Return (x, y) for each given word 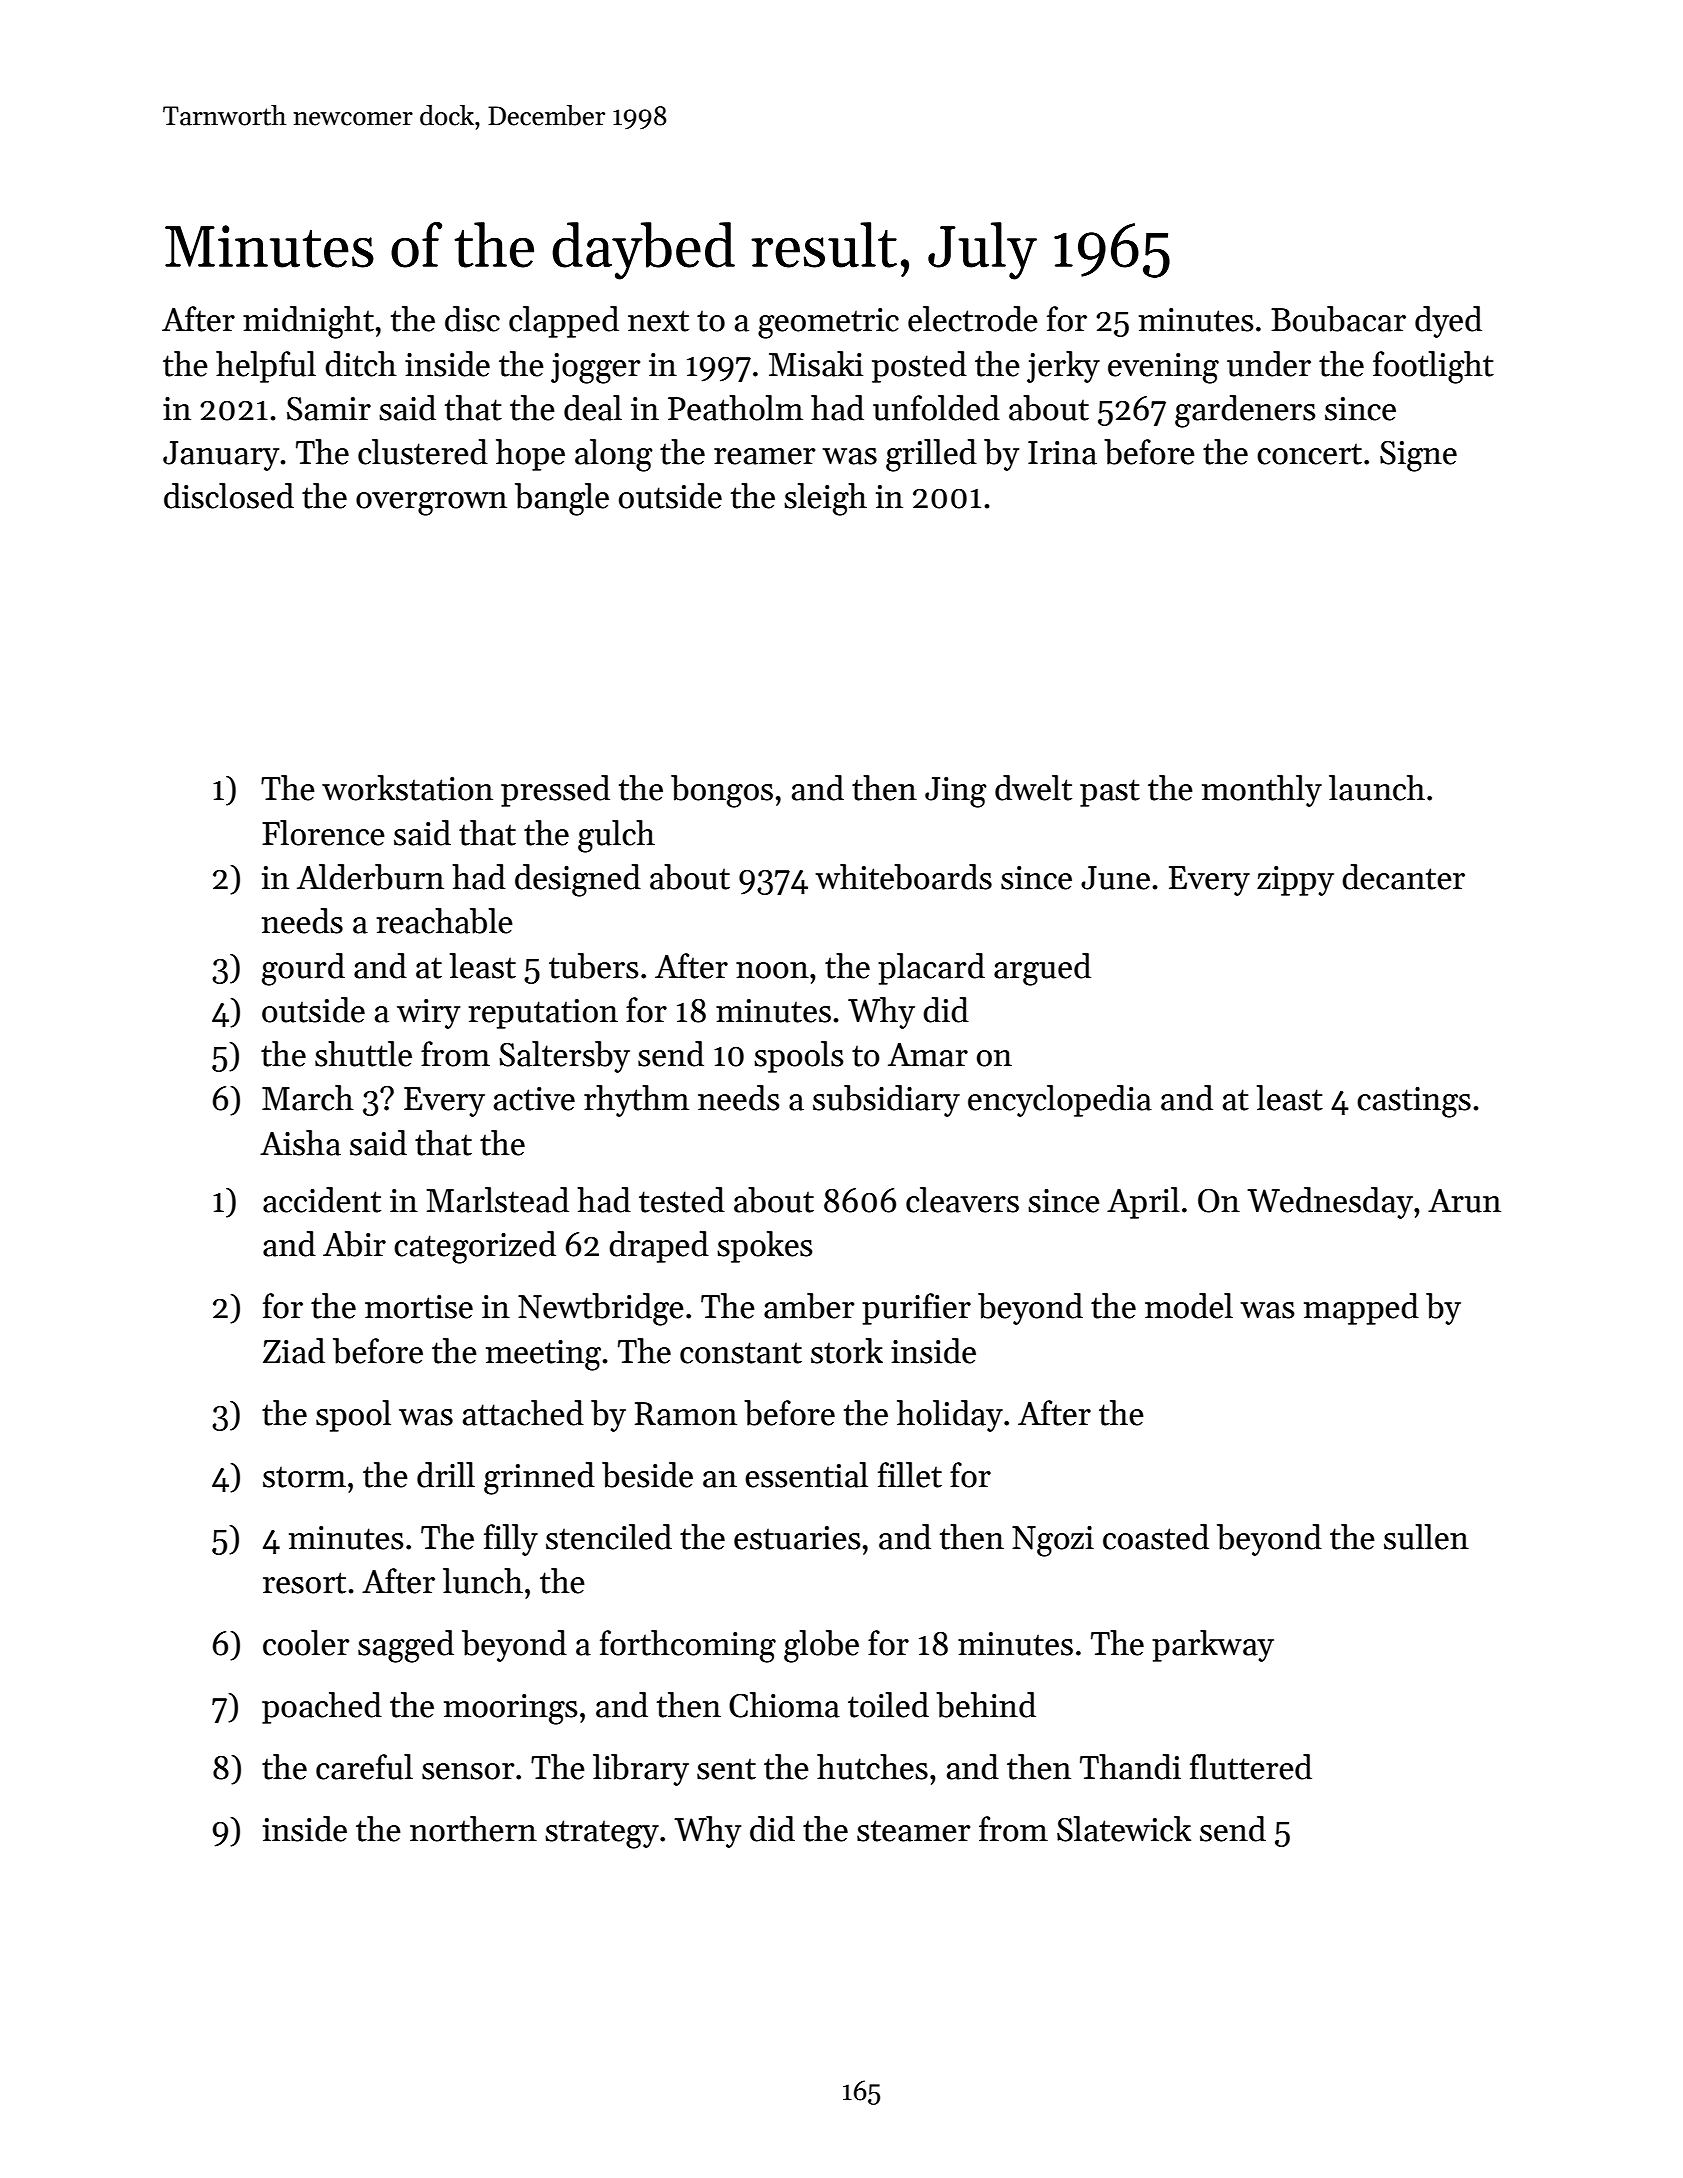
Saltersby (564, 1057)
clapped (564, 322)
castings (1414, 1102)
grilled (931, 455)
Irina (1062, 453)
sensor (468, 1771)
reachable (445, 921)
